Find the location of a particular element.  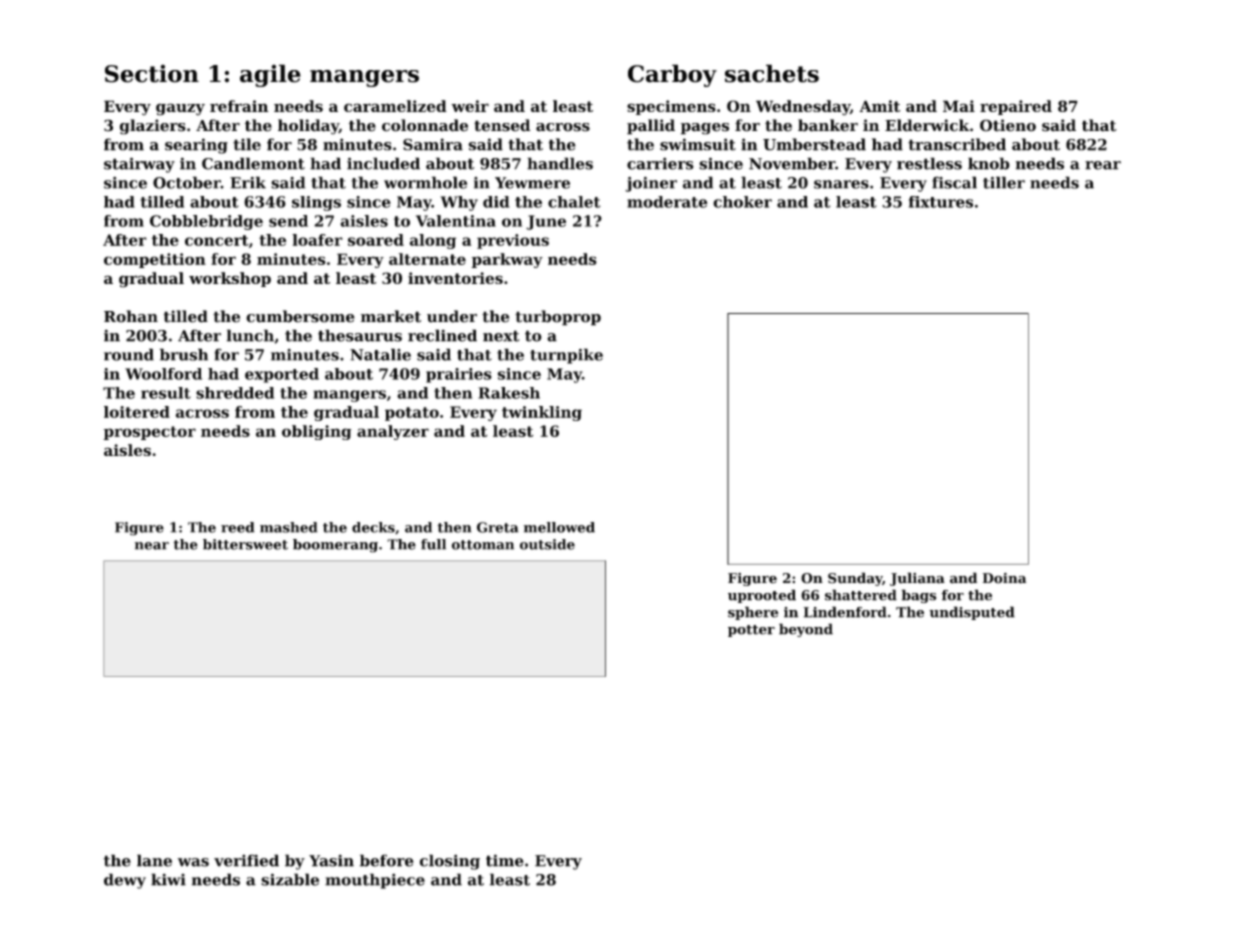

boomerang is located at coordinates (335, 546).
